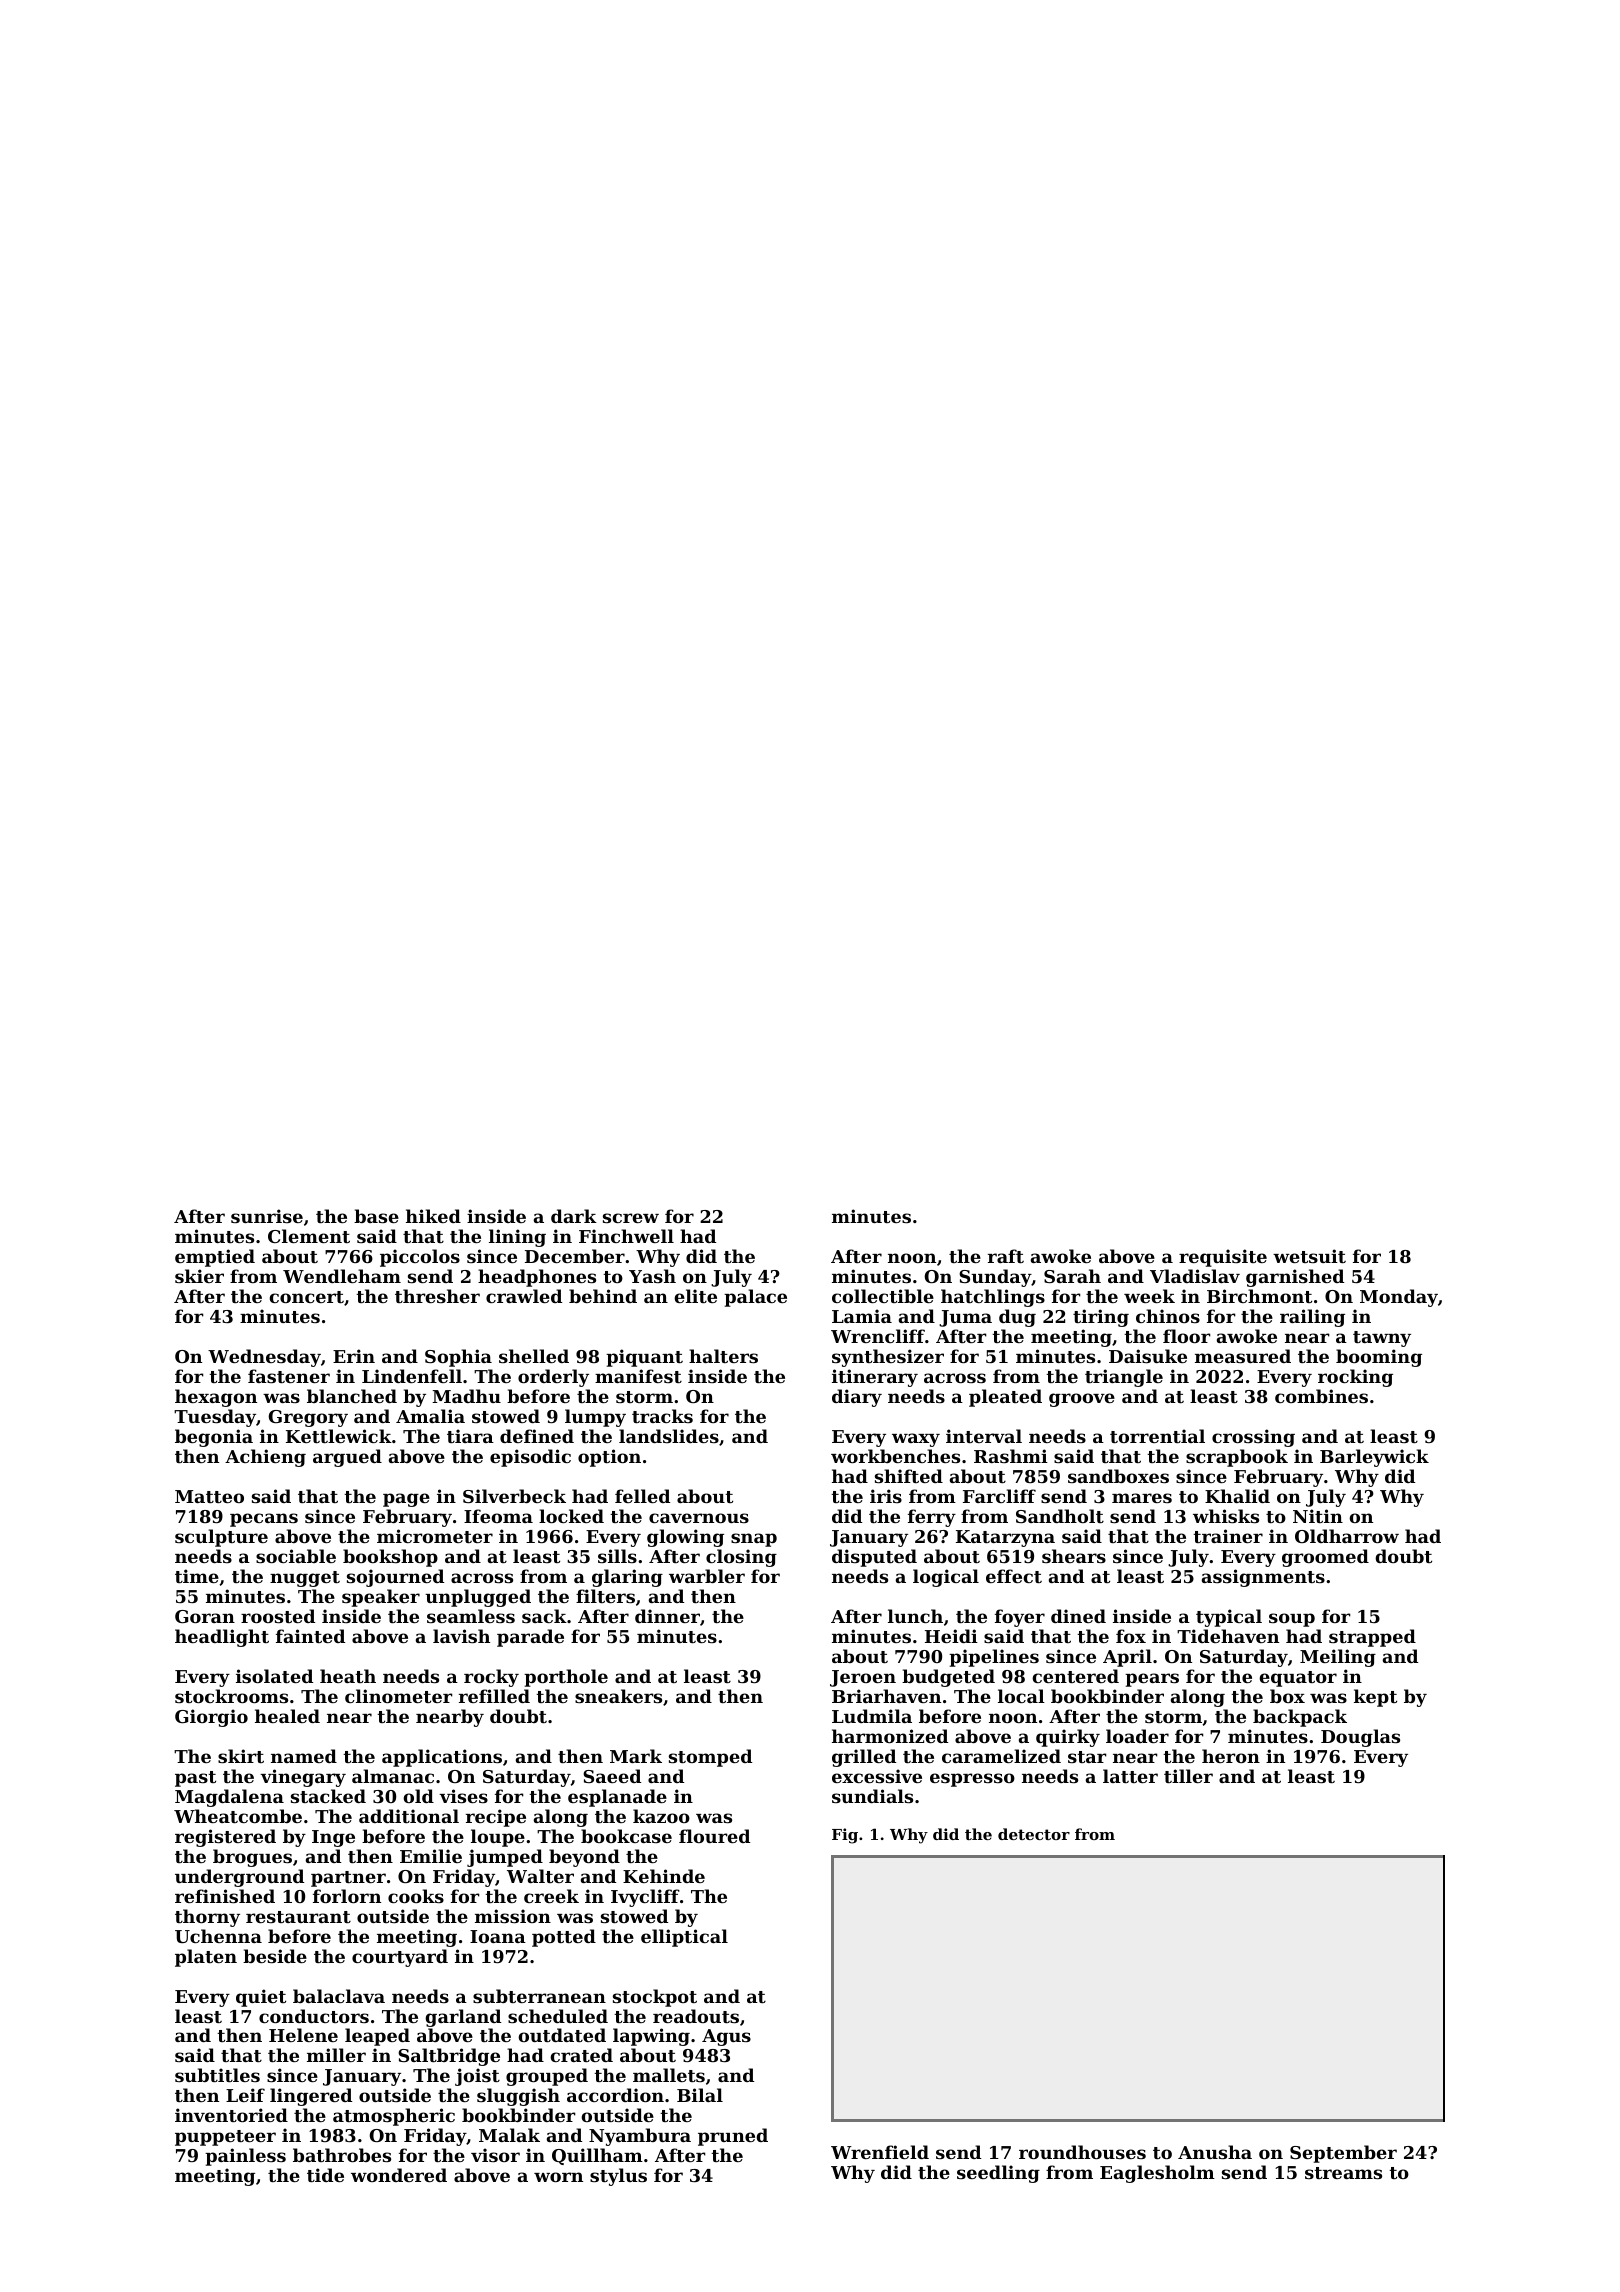  What do you see at coordinates (209, 1496) in the image?
I see `Matteo` at bounding box center [209, 1496].
